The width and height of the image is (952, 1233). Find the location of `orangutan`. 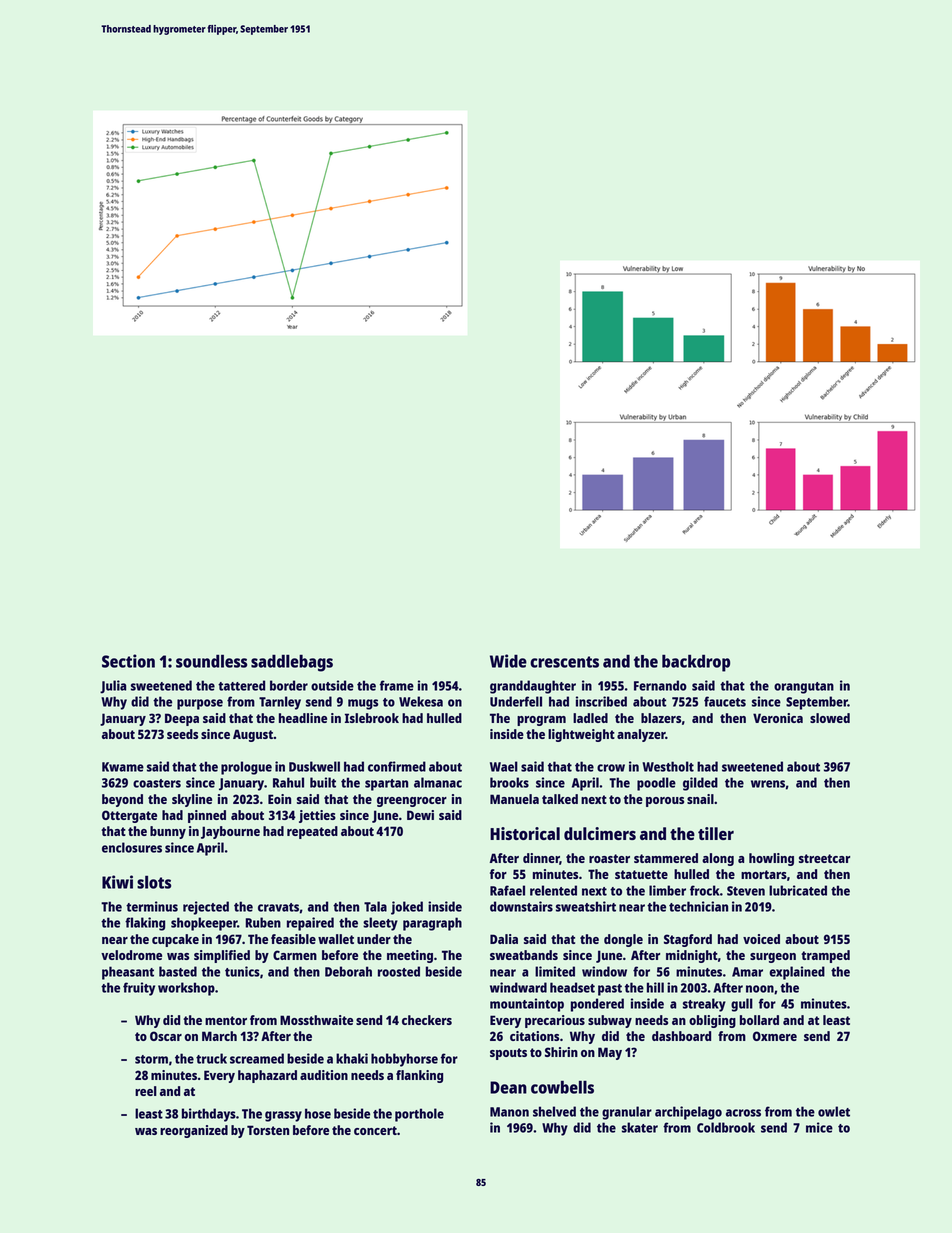

orangutan is located at coordinates (804, 688).
